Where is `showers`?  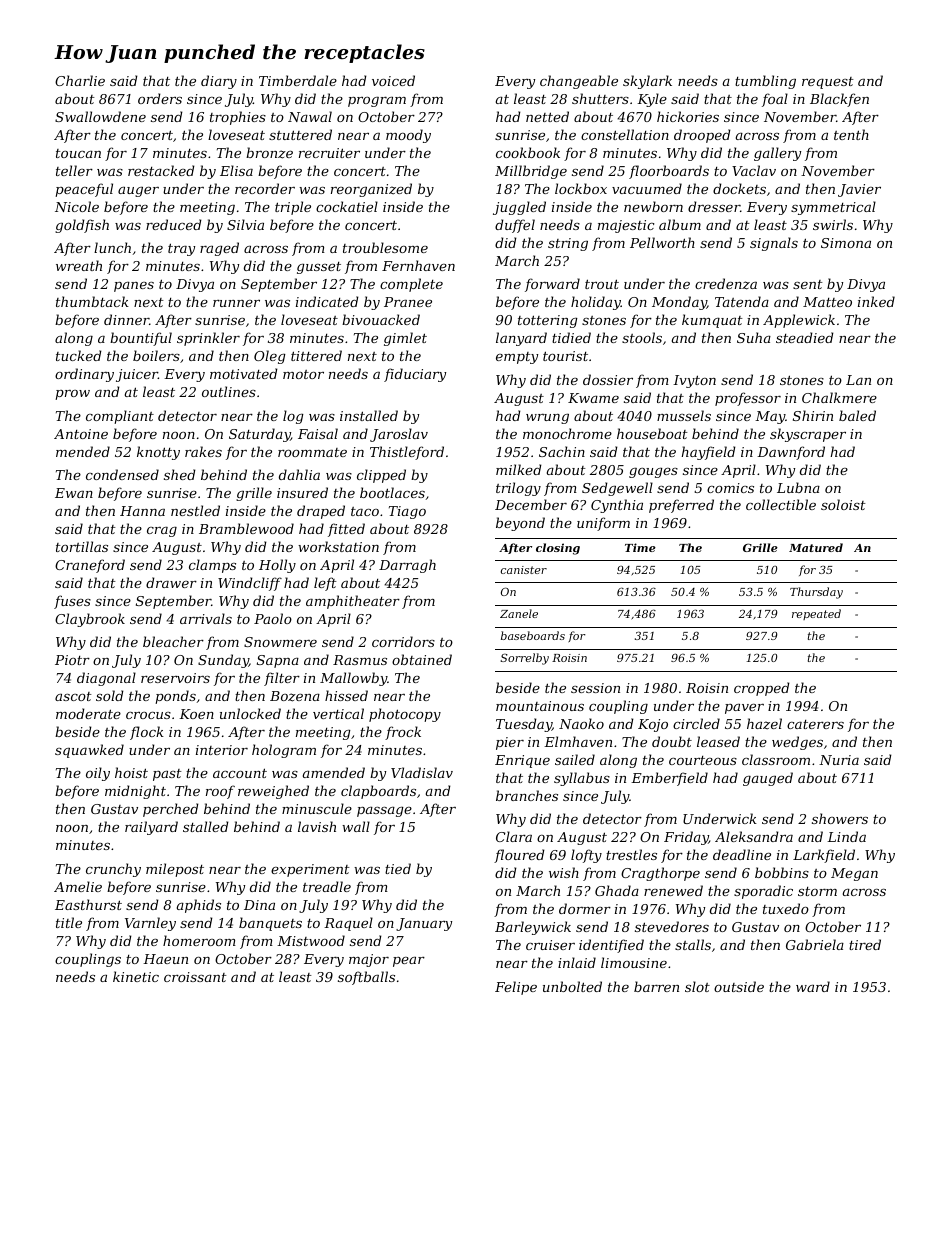
showers is located at coordinates (840, 818).
